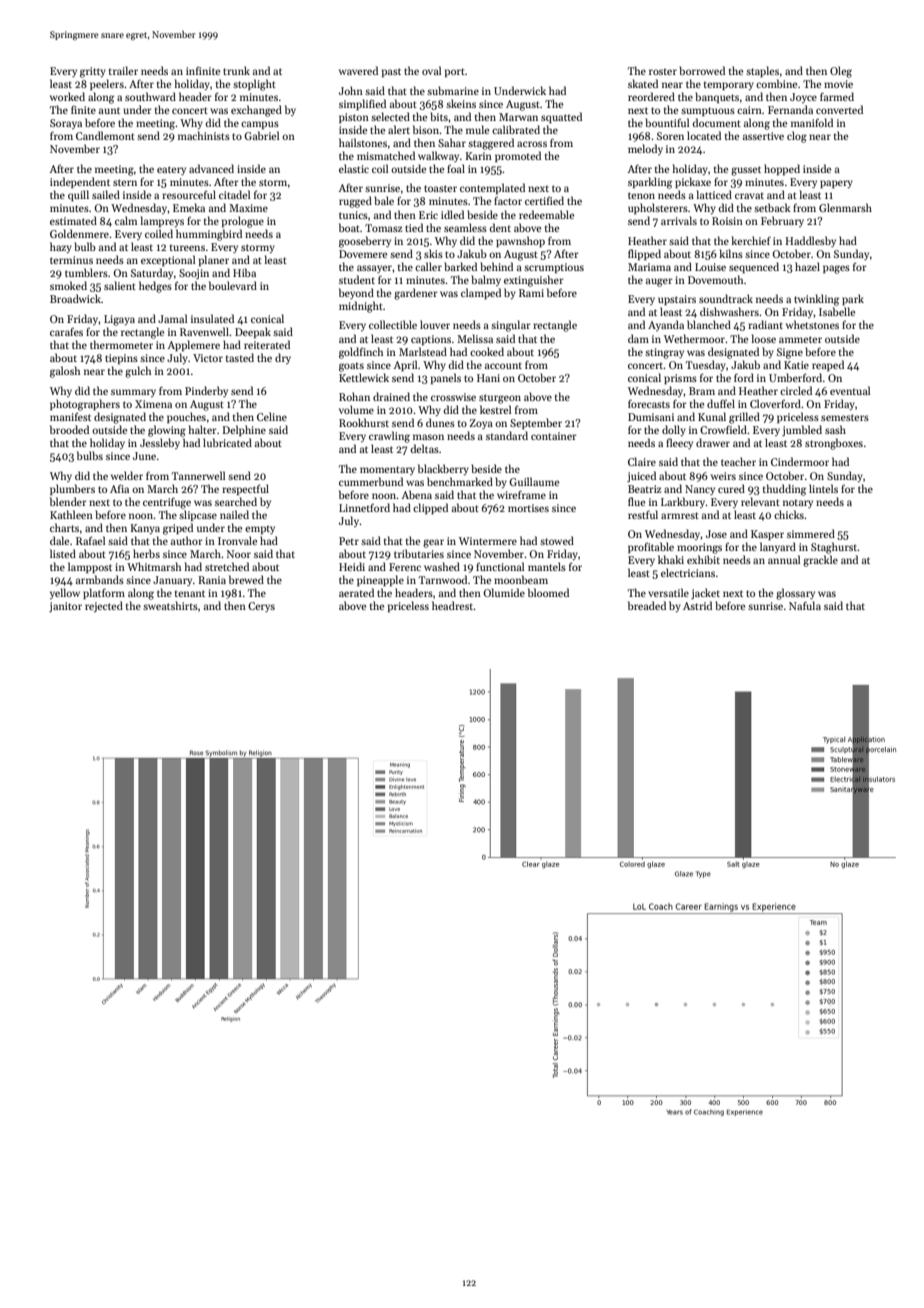 The width and height of the screenshot is (924, 1308). What do you see at coordinates (365, 242) in the screenshot?
I see `gooseberry` at bounding box center [365, 242].
